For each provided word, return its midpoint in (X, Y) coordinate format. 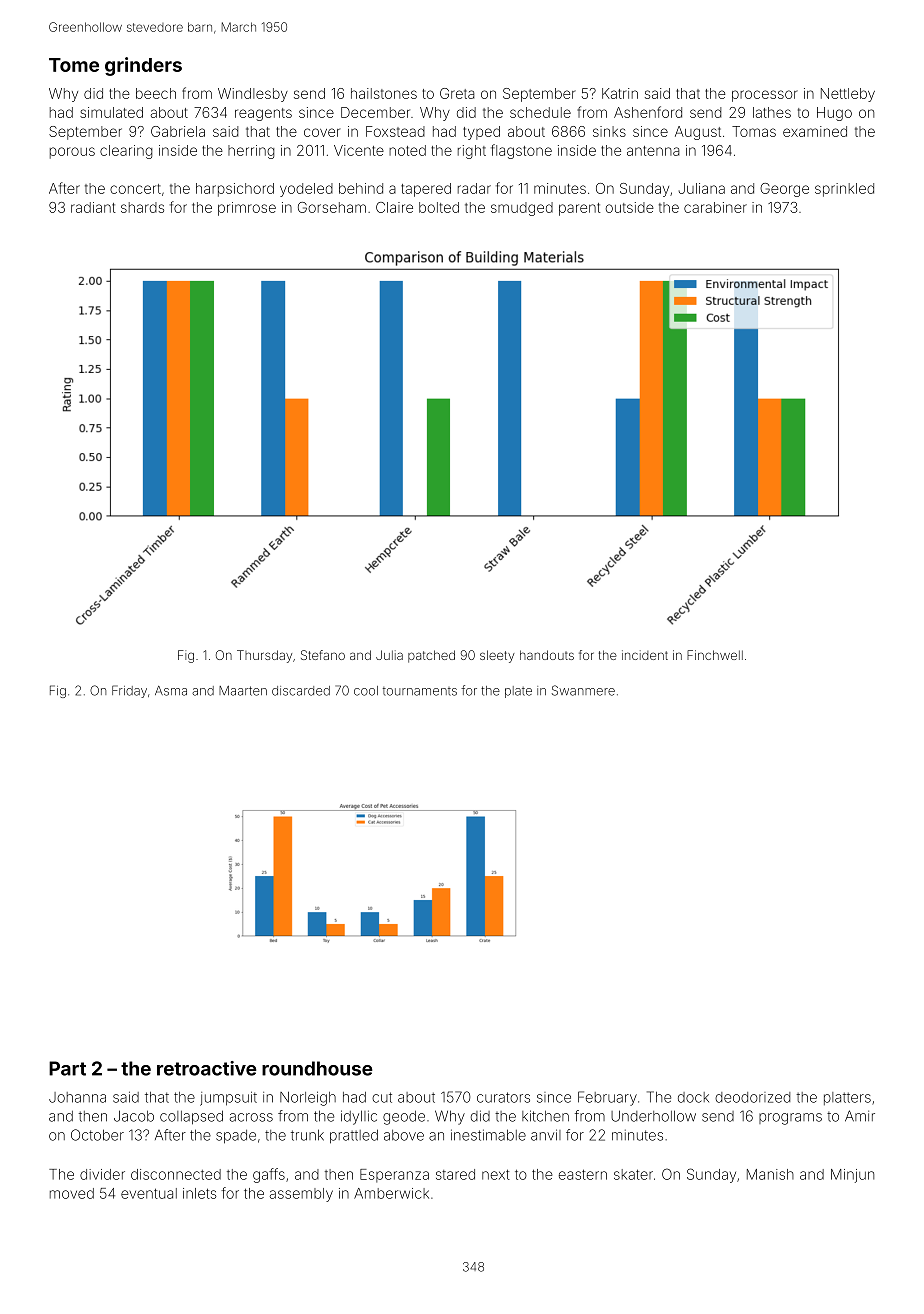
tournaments (420, 691)
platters (847, 1098)
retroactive (207, 1068)
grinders (143, 66)
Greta (457, 93)
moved (72, 1193)
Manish (770, 1174)
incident (645, 655)
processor (765, 96)
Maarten (243, 691)
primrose (247, 209)
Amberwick (391, 1193)
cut (382, 1097)
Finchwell (715, 655)
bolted (439, 207)
